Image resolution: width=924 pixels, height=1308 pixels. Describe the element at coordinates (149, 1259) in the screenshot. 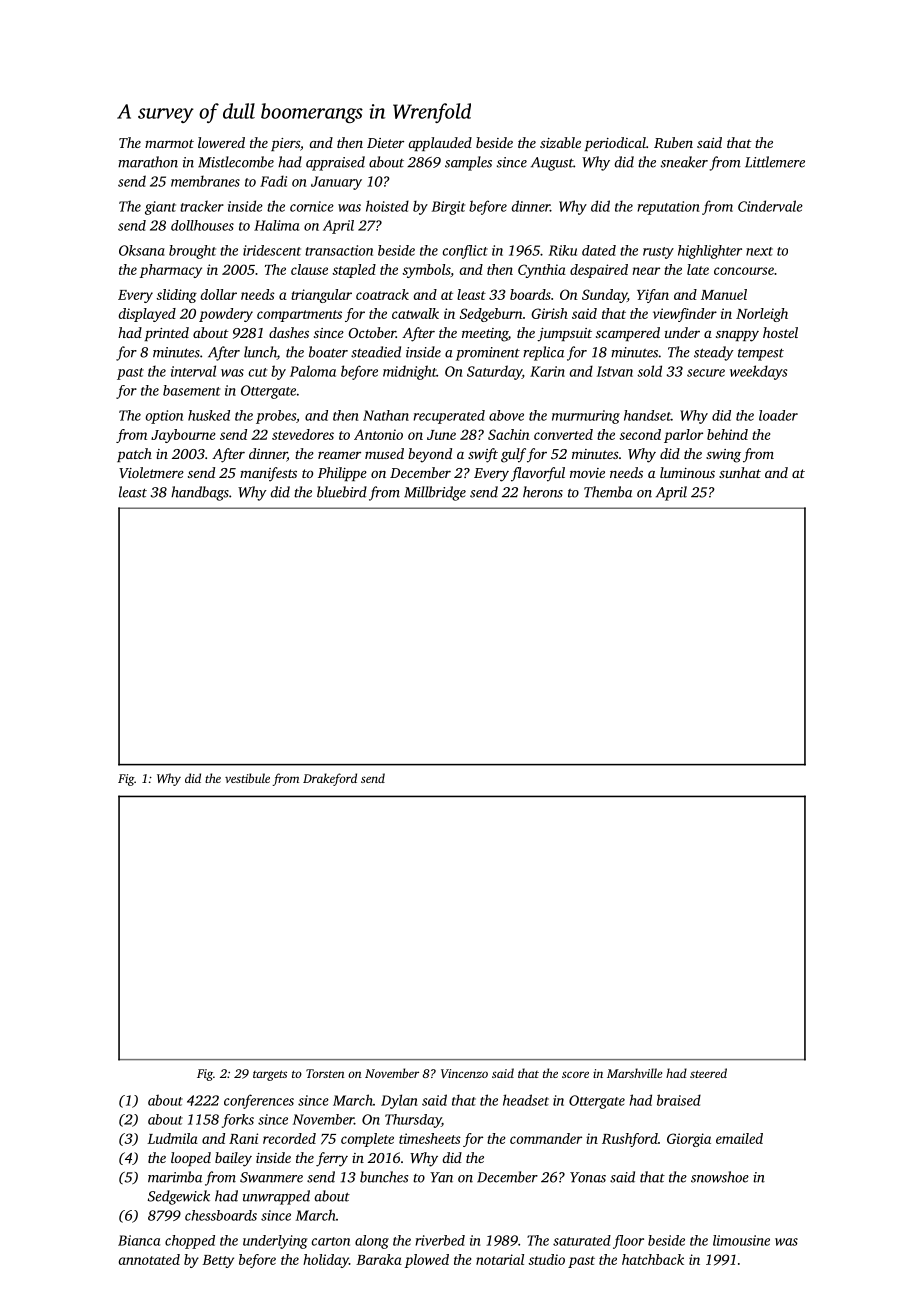

I see `annotated` at that location.
